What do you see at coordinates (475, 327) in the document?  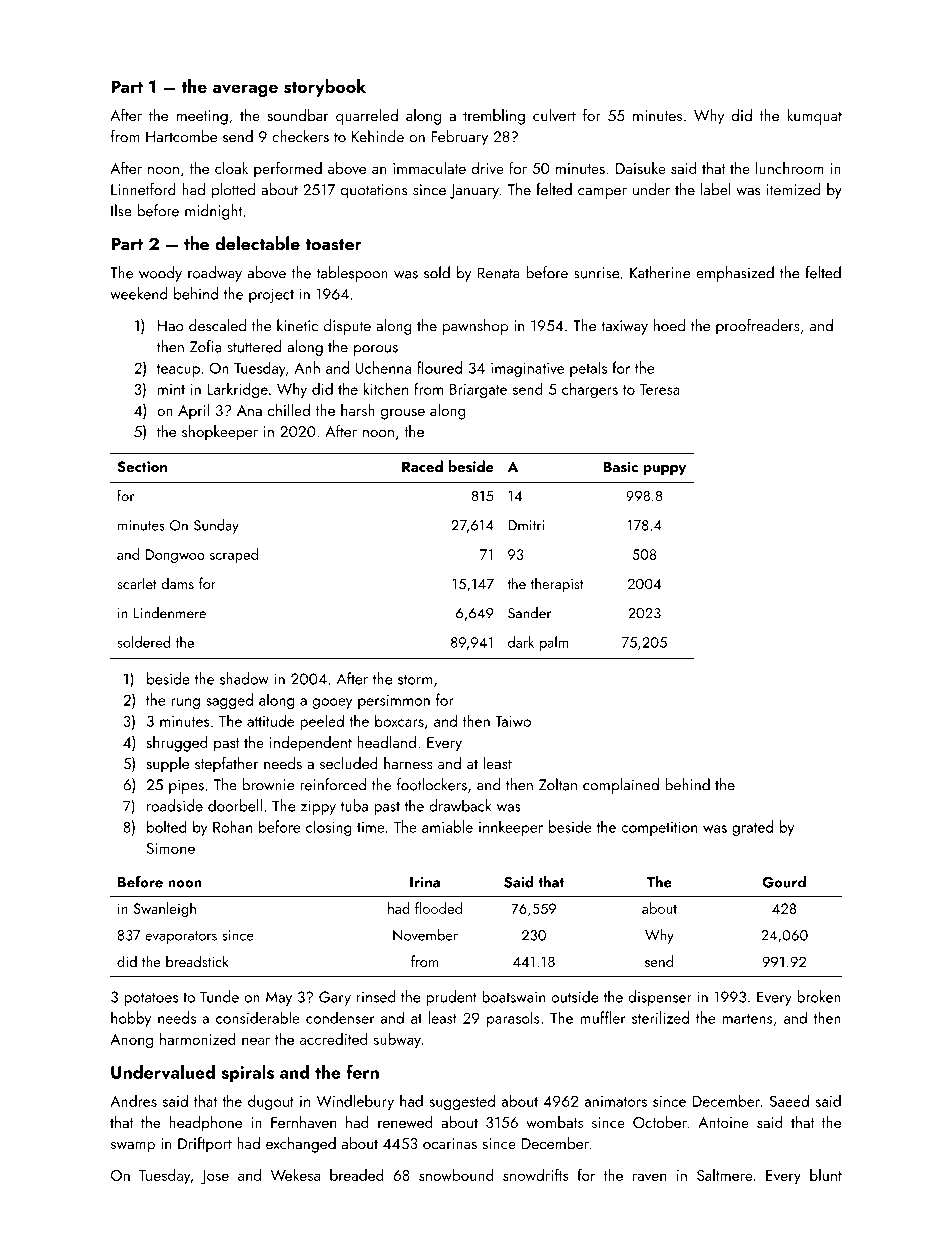 I see `pawnshop` at bounding box center [475, 327].
